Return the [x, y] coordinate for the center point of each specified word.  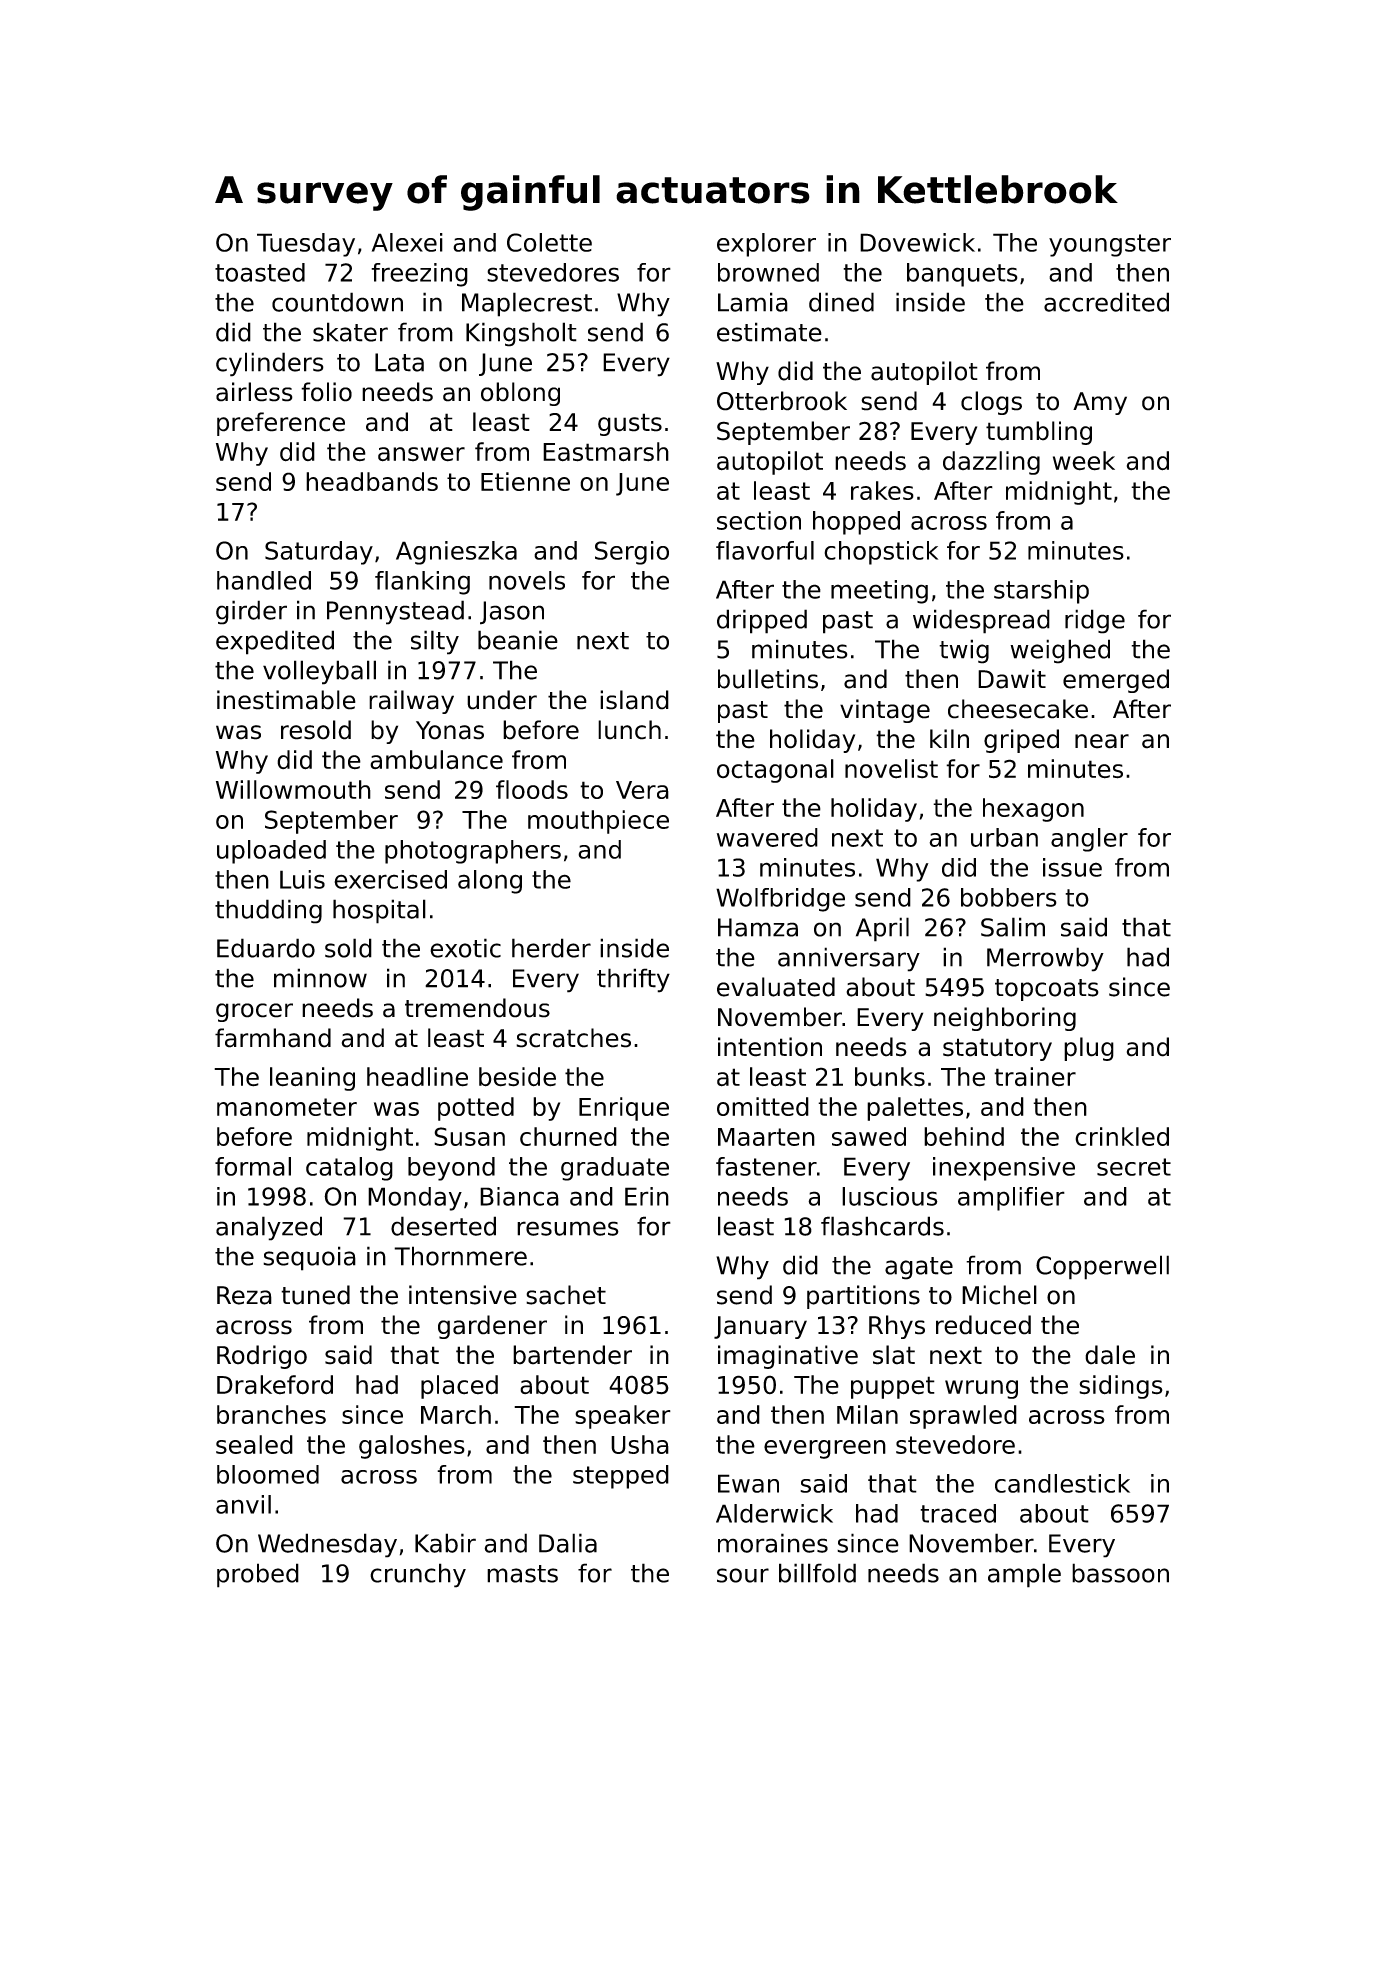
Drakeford [275, 1385]
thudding [268, 911]
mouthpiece [598, 822]
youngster [1110, 245]
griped [1021, 741]
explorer [766, 245]
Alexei [407, 242]
